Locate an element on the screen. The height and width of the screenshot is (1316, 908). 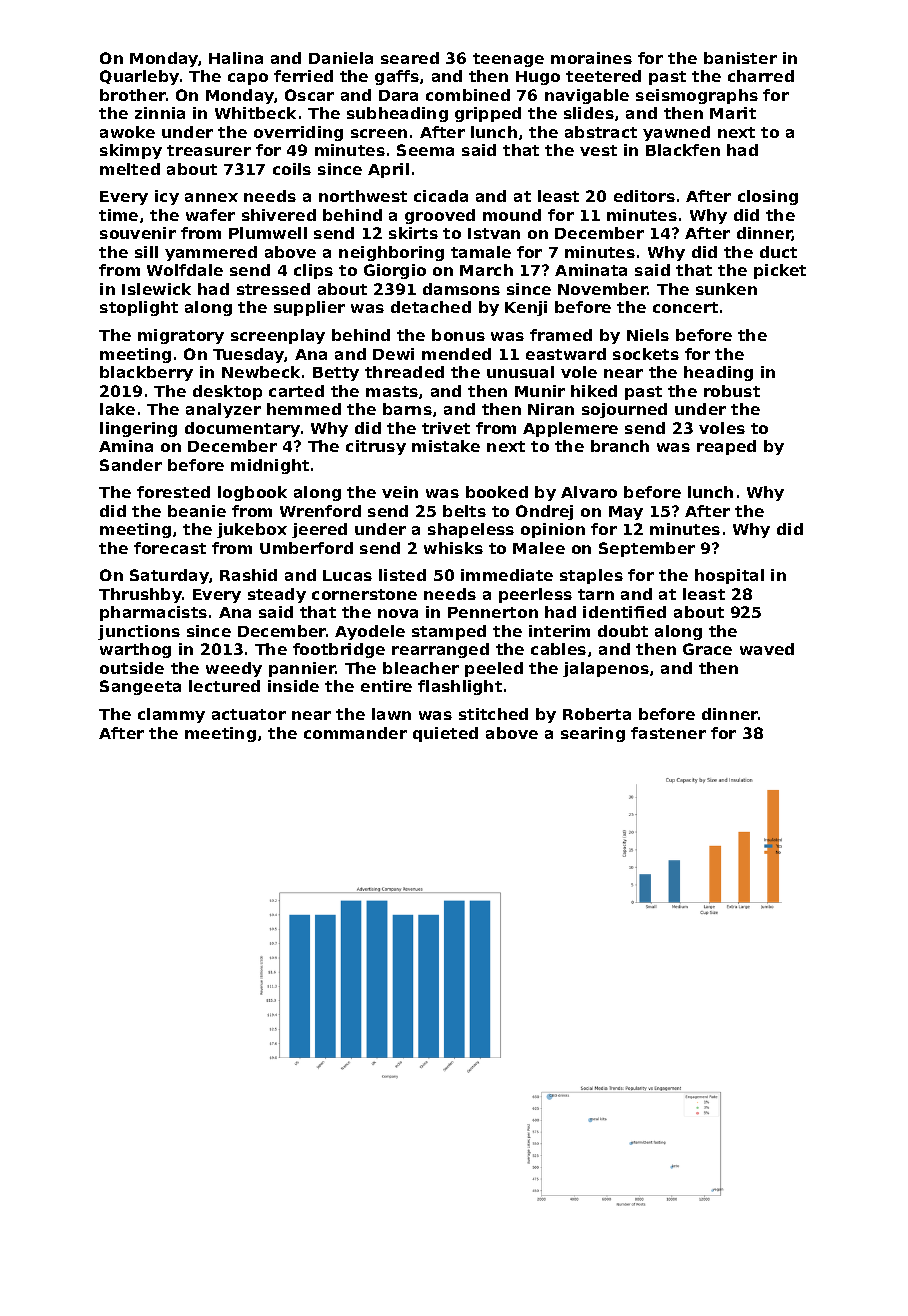
clammy is located at coordinates (171, 715).
